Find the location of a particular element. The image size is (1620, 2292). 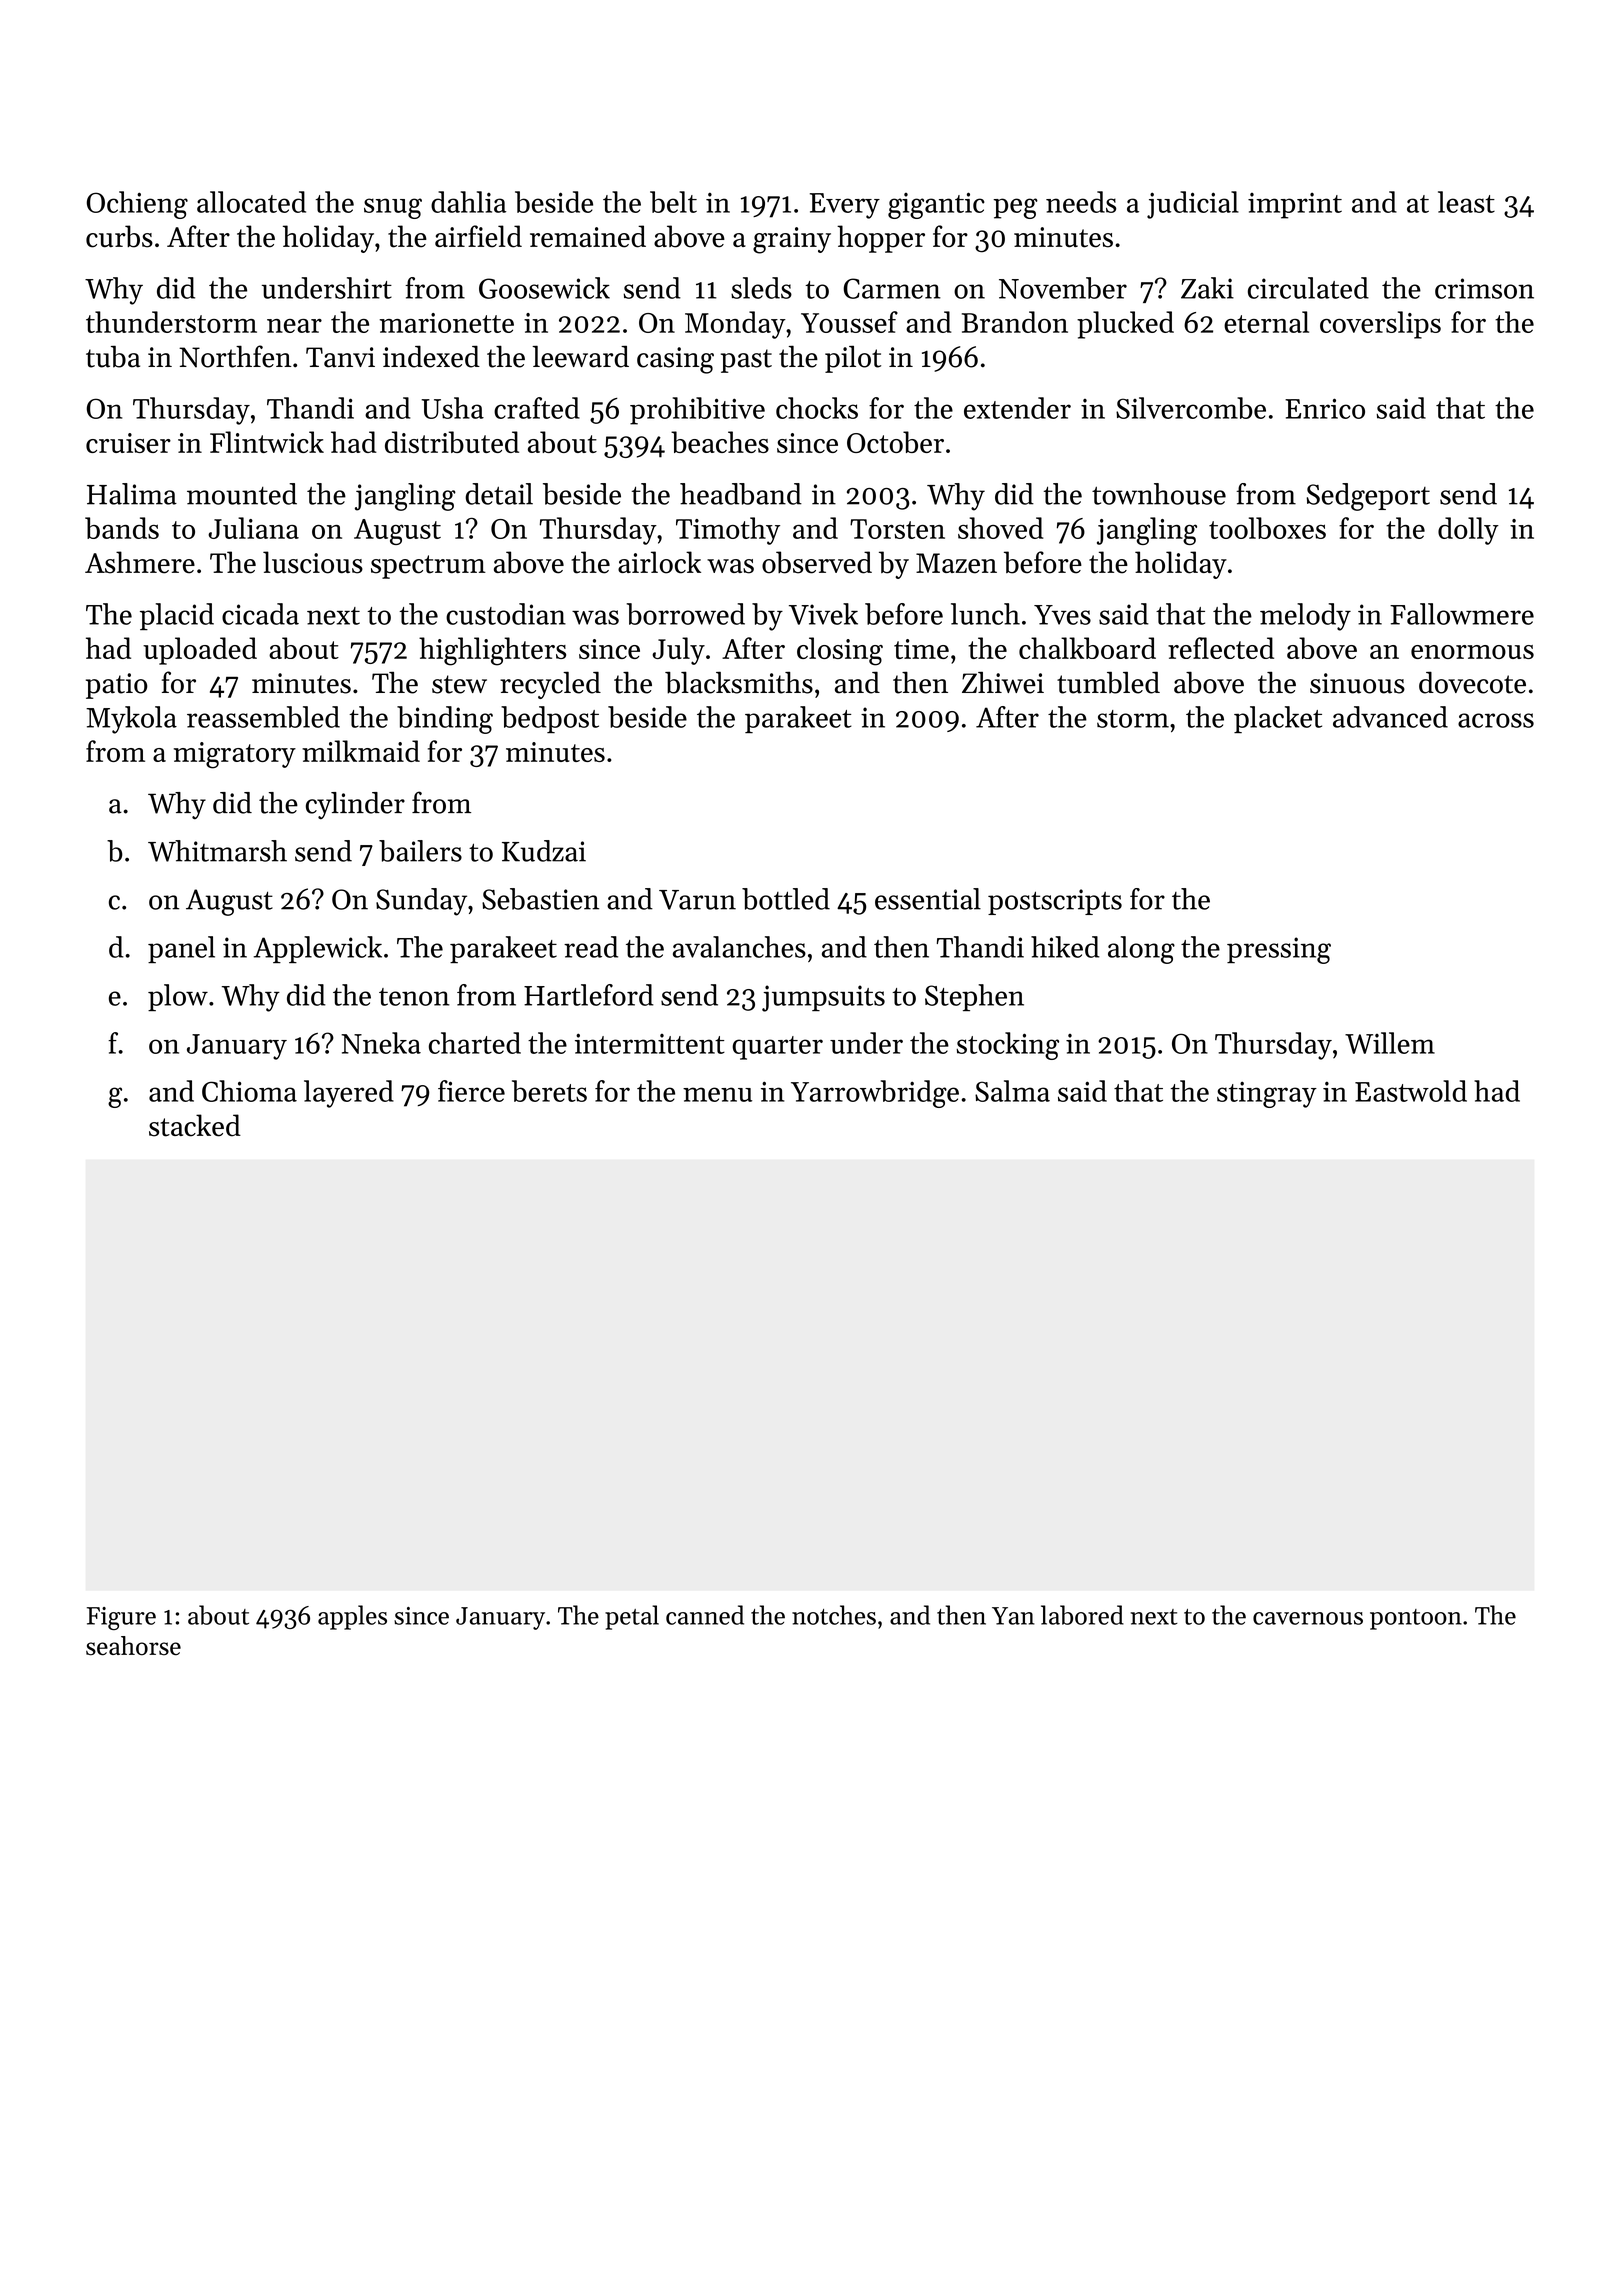

postscripts is located at coordinates (1055, 902).
